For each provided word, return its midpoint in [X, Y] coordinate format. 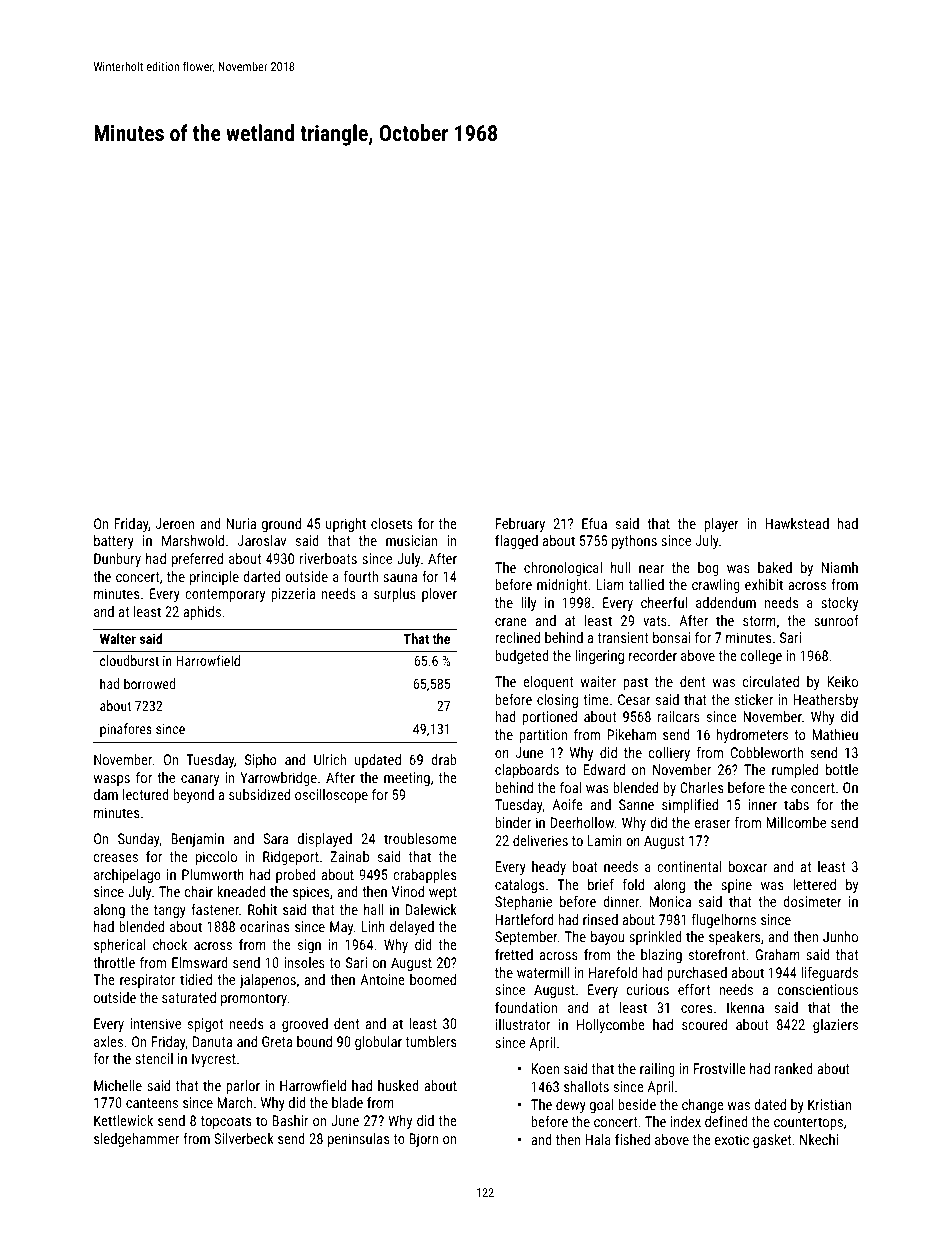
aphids [202, 613]
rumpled [795, 771]
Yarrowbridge [279, 779]
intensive [155, 1023]
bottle [842, 769]
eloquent [548, 683]
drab [444, 759]
